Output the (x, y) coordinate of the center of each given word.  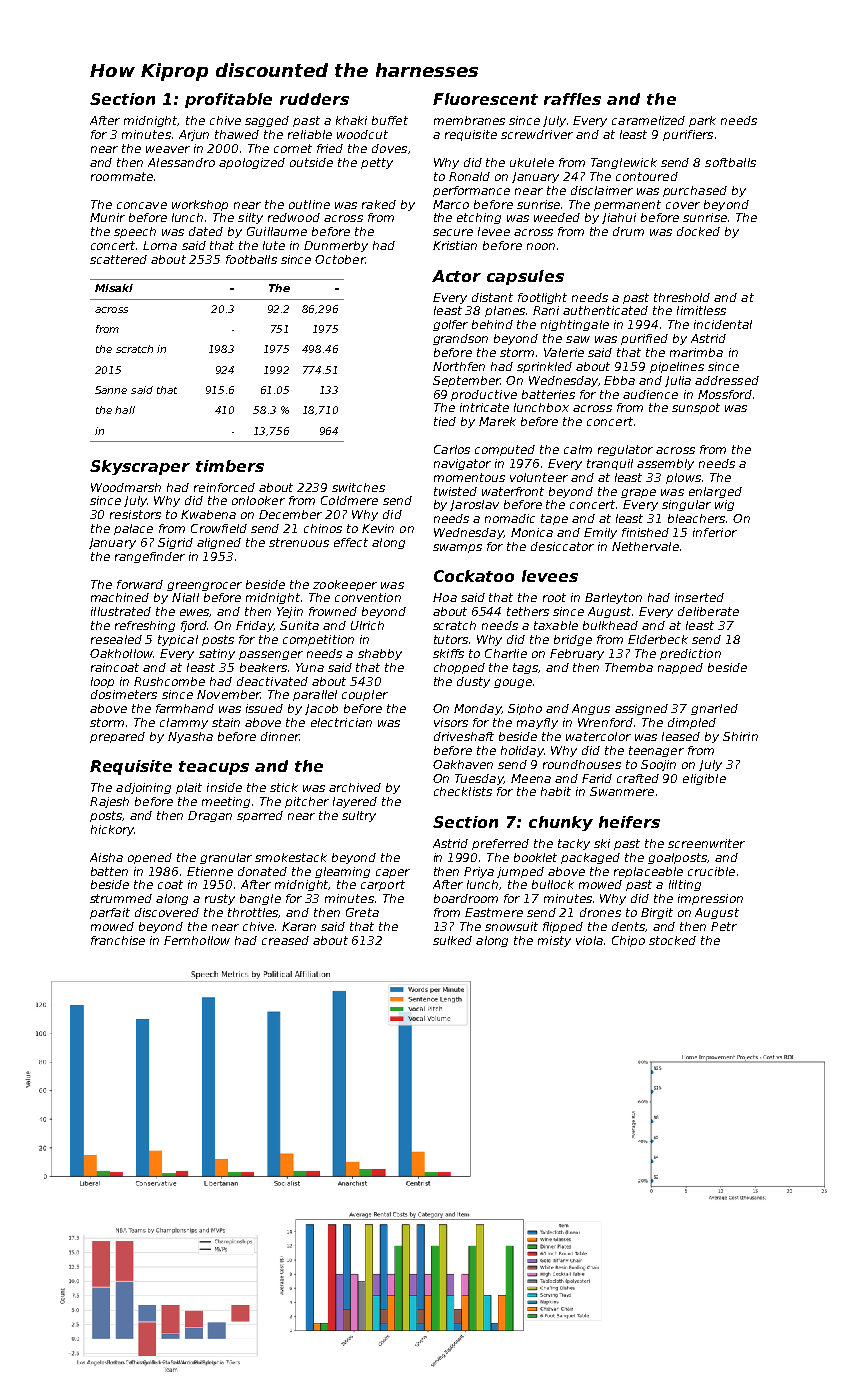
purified (644, 339)
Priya (479, 872)
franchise (118, 940)
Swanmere (622, 791)
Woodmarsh (126, 487)
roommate (122, 176)
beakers (263, 667)
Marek (497, 421)
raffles (572, 99)
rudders (314, 99)
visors (451, 722)
